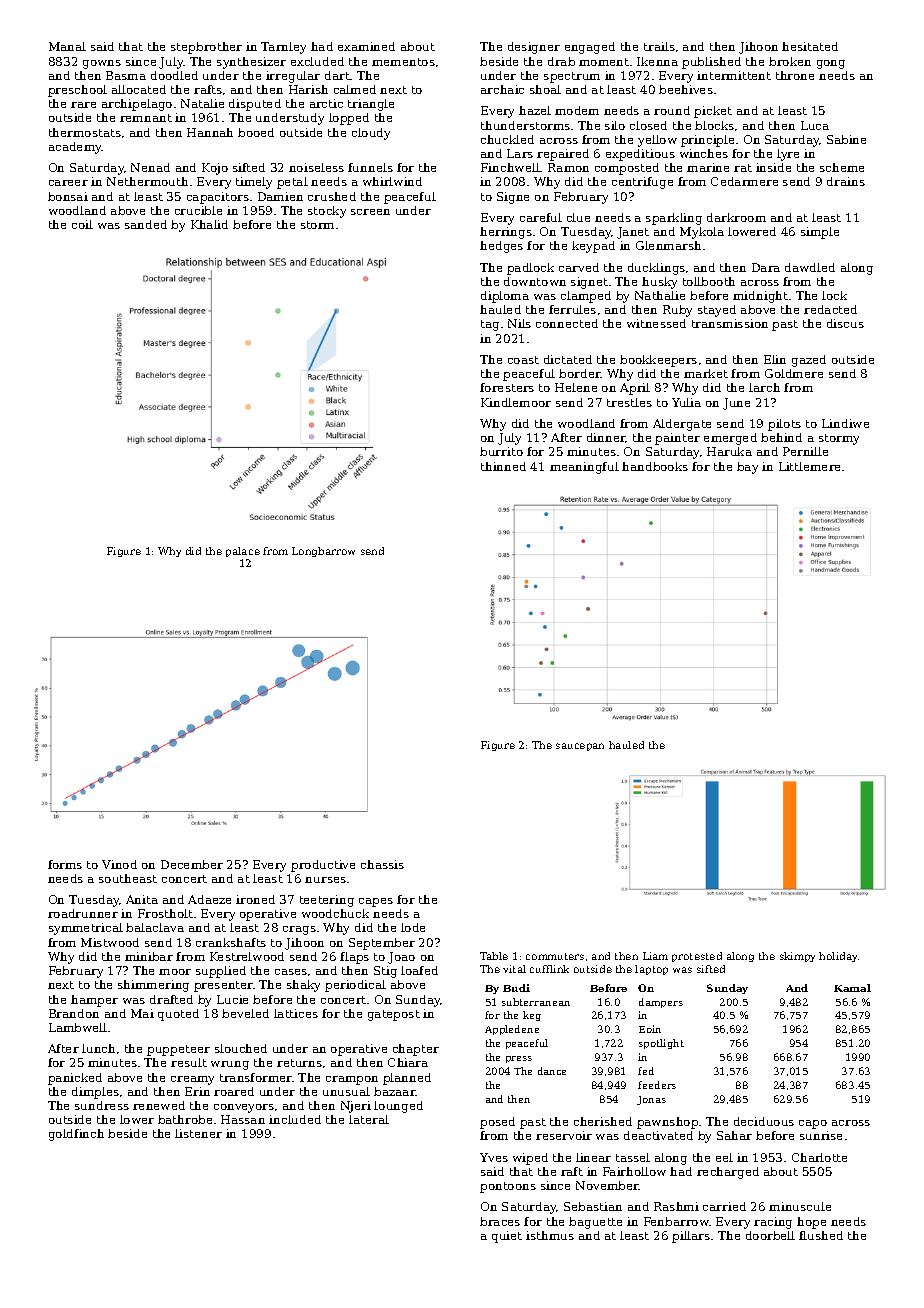 This screenshot has height=1308, width=924. I want to click on saucepan, so click(580, 747).
